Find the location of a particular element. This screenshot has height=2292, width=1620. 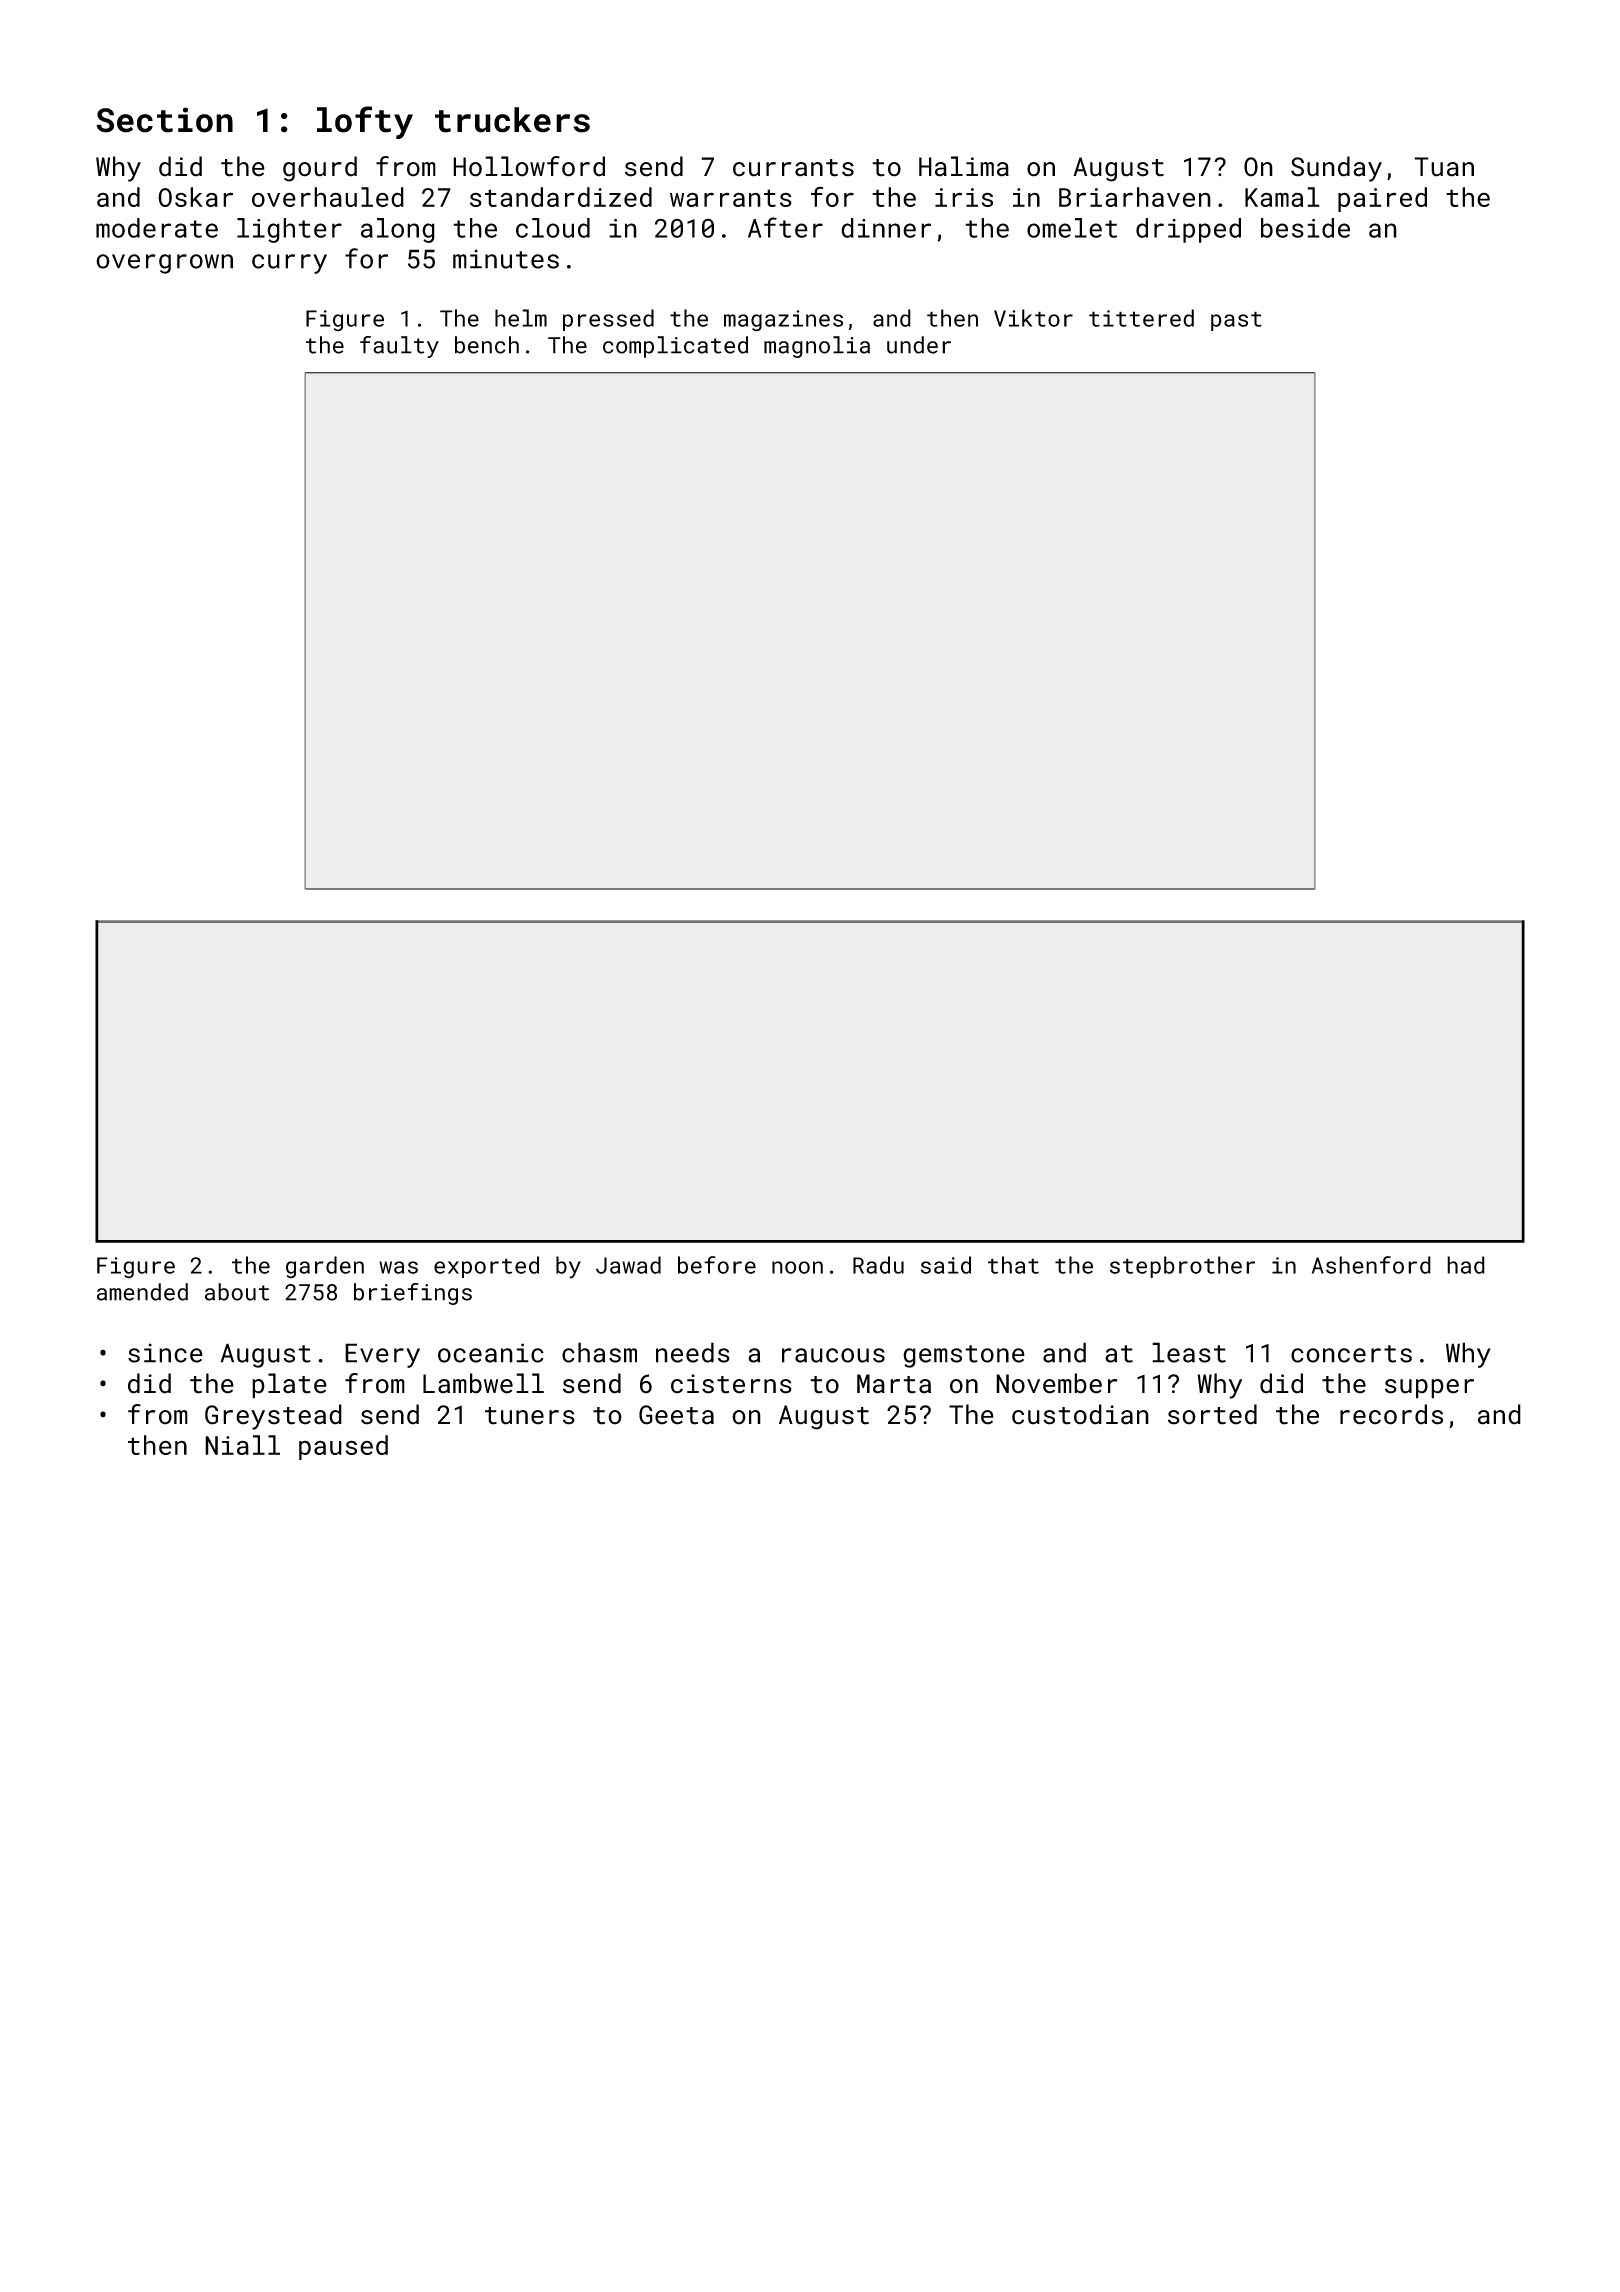

past is located at coordinates (1236, 321).
